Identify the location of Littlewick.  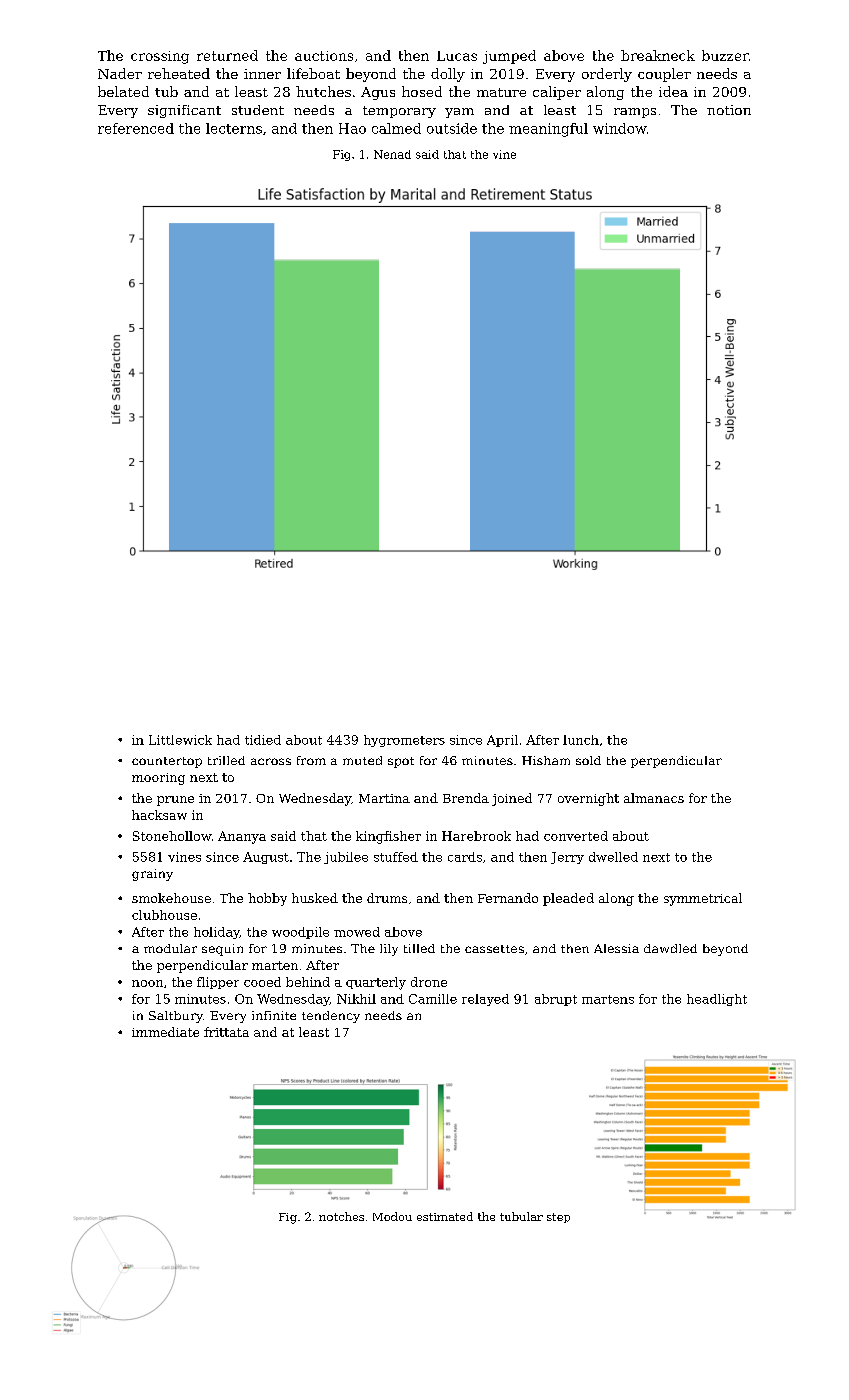
(180, 740).
